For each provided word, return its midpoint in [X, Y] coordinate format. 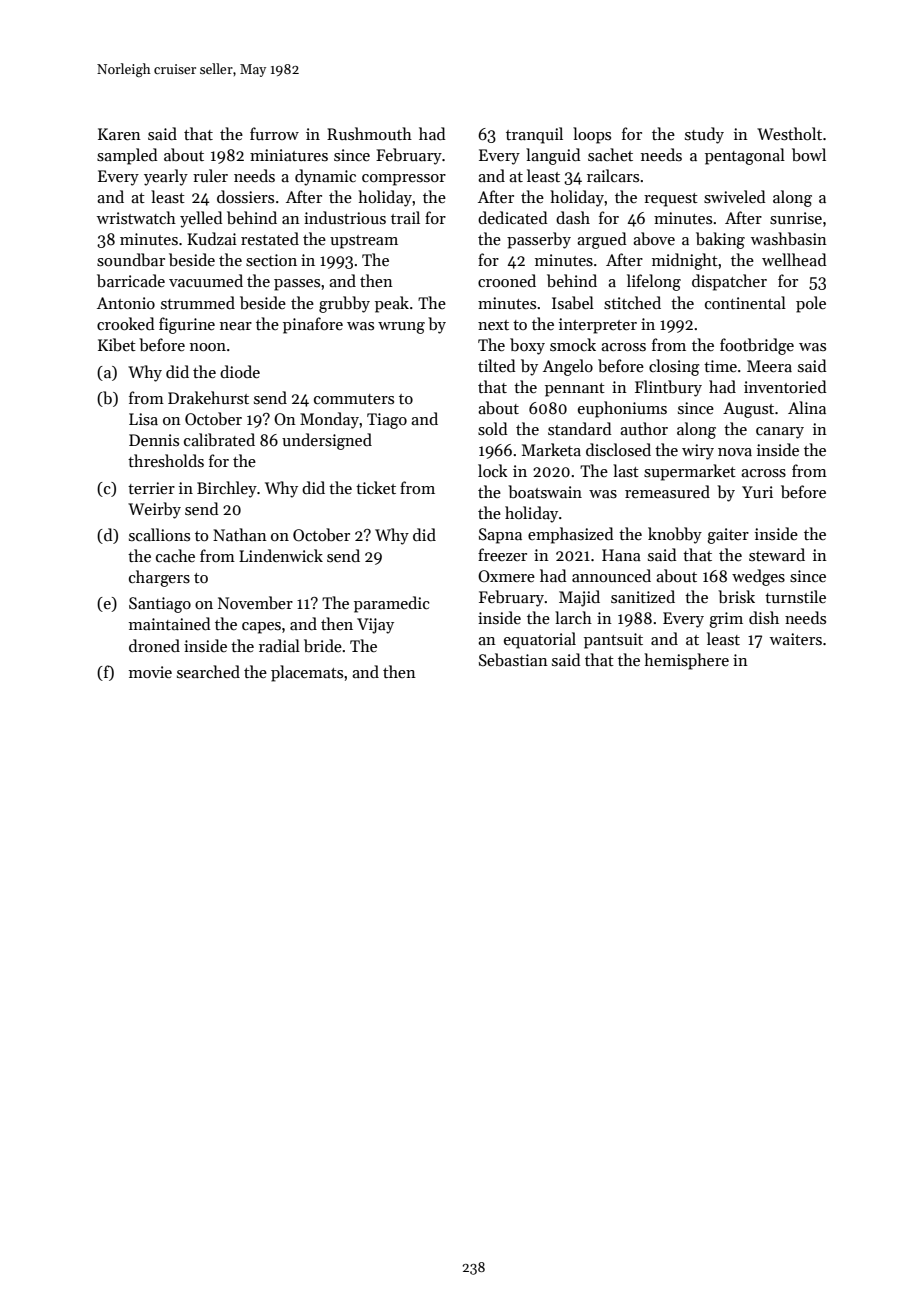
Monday [329, 420]
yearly [166, 177]
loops [592, 135]
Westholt [789, 134]
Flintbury [668, 388]
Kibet [117, 344]
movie [150, 672]
